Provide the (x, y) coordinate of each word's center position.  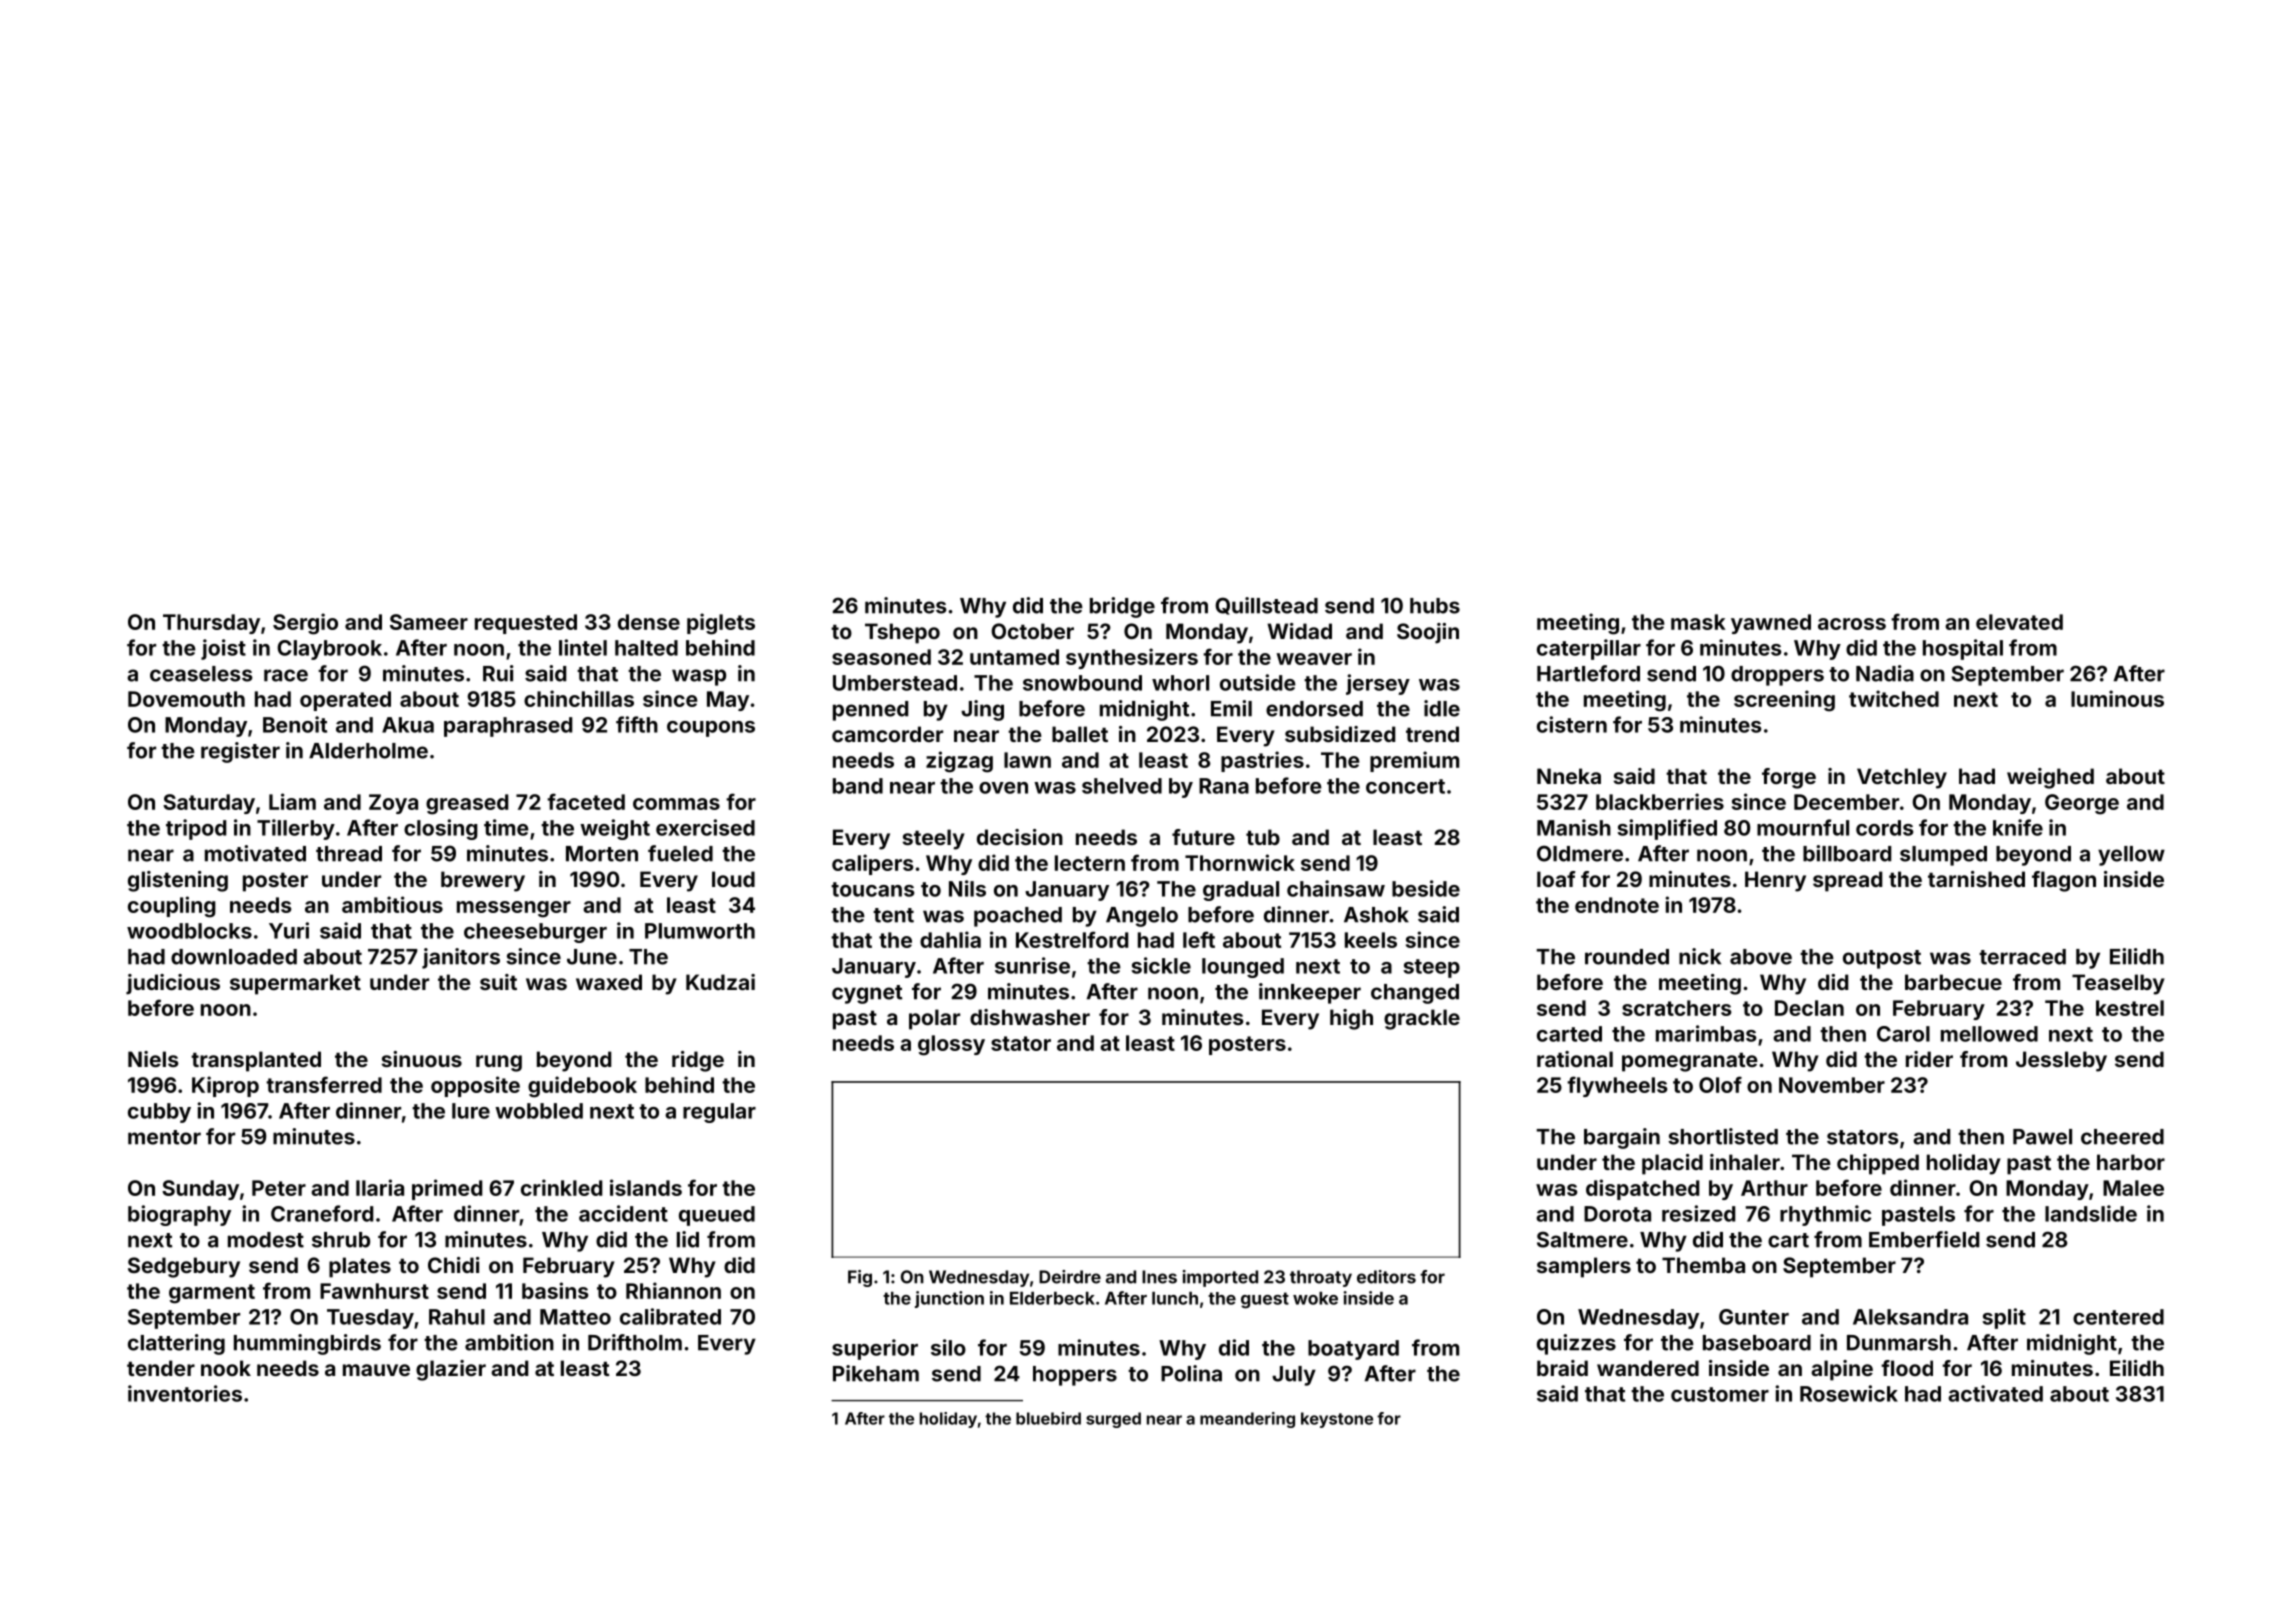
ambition (509, 1342)
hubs (1435, 606)
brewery (483, 881)
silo (948, 1347)
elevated (2019, 622)
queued (717, 1216)
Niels (153, 1059)
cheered (2122, 1137)
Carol (1903, 1034)
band (858, 786)
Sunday (200, 1190)
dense (649, 622)
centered (2118, 1317)
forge (1789, 778)
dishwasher (1030, 1017)
